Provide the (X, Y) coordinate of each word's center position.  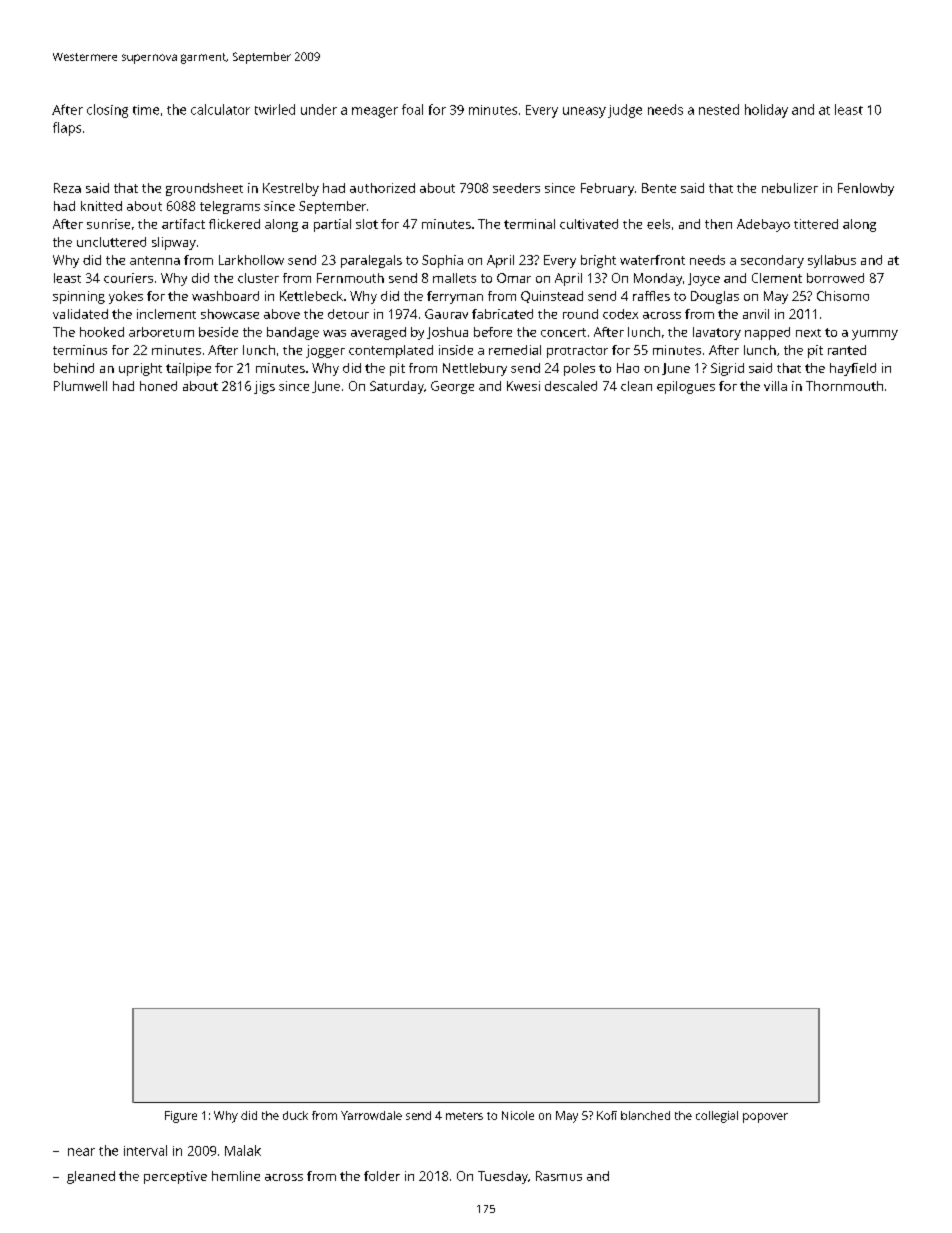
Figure (181, 1117)
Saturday (397, 387)
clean (636, 386)
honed (158, 386)
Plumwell (80, 386)
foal (412, 109)
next (808, 333)
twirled (275, 109)
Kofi (607, 1115)
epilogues (686, 387)
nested (719, 109)
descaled (571, 386)
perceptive (175, 1177)
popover (765, 1118)
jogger (325, 351)
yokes (126, 297)
